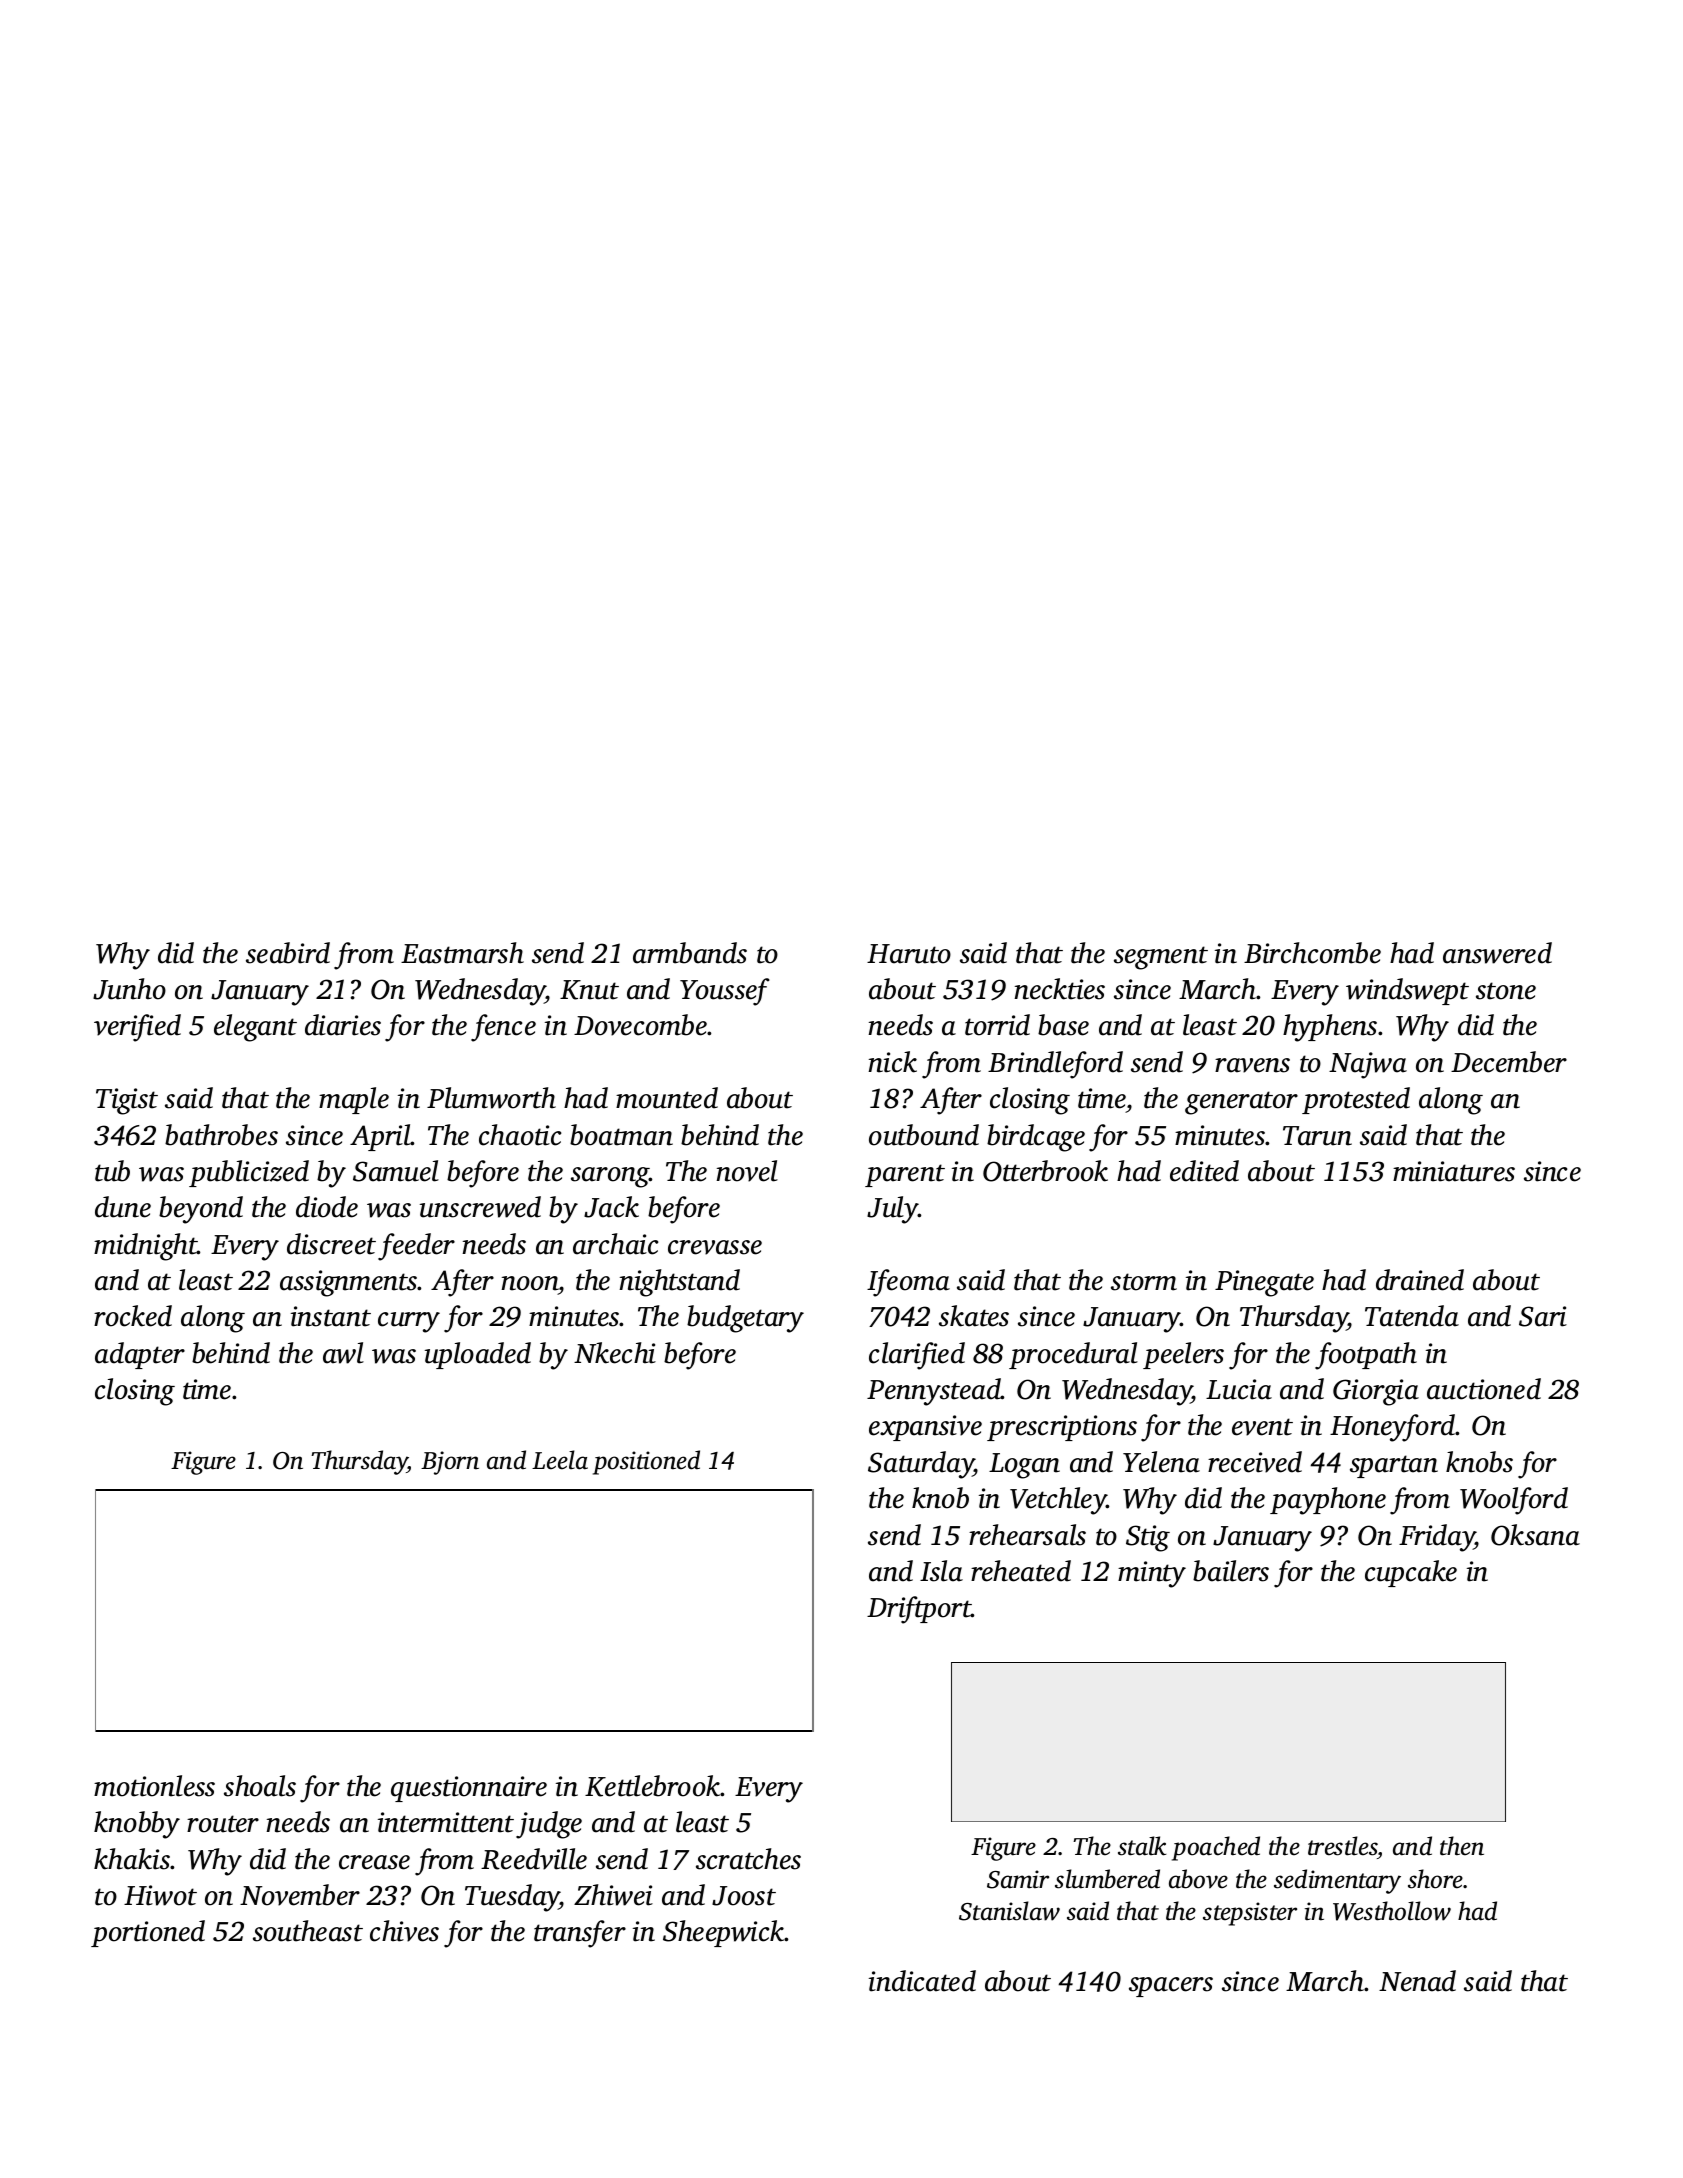 Image resolution: width=1683 pixels, height=2178 pixels. Describe the element at coordinates (653, 1786) in the screenshot. I see `Kettlebrook` at that location.
